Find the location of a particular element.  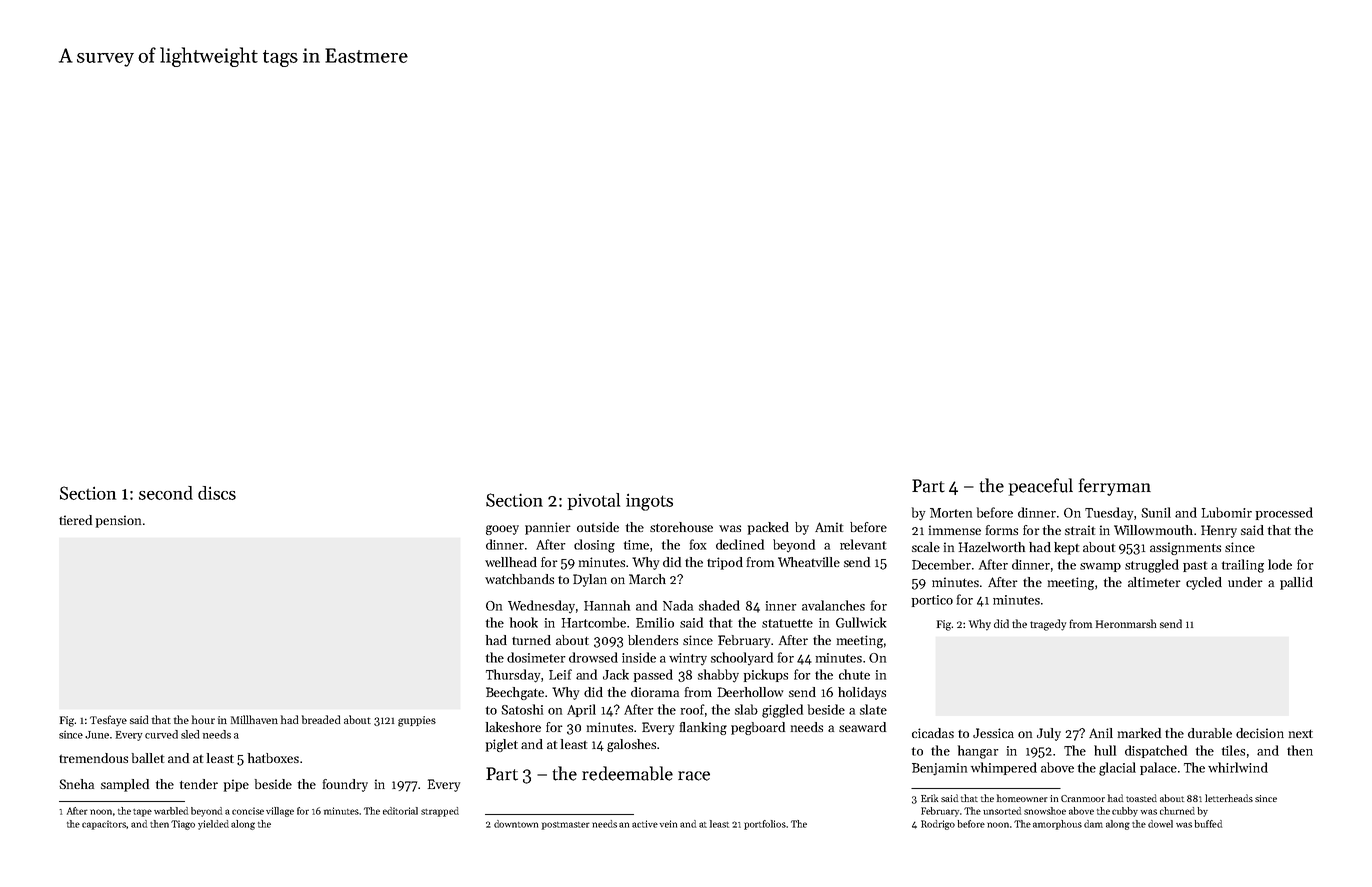

discs is located at coordinates (217, 493).
